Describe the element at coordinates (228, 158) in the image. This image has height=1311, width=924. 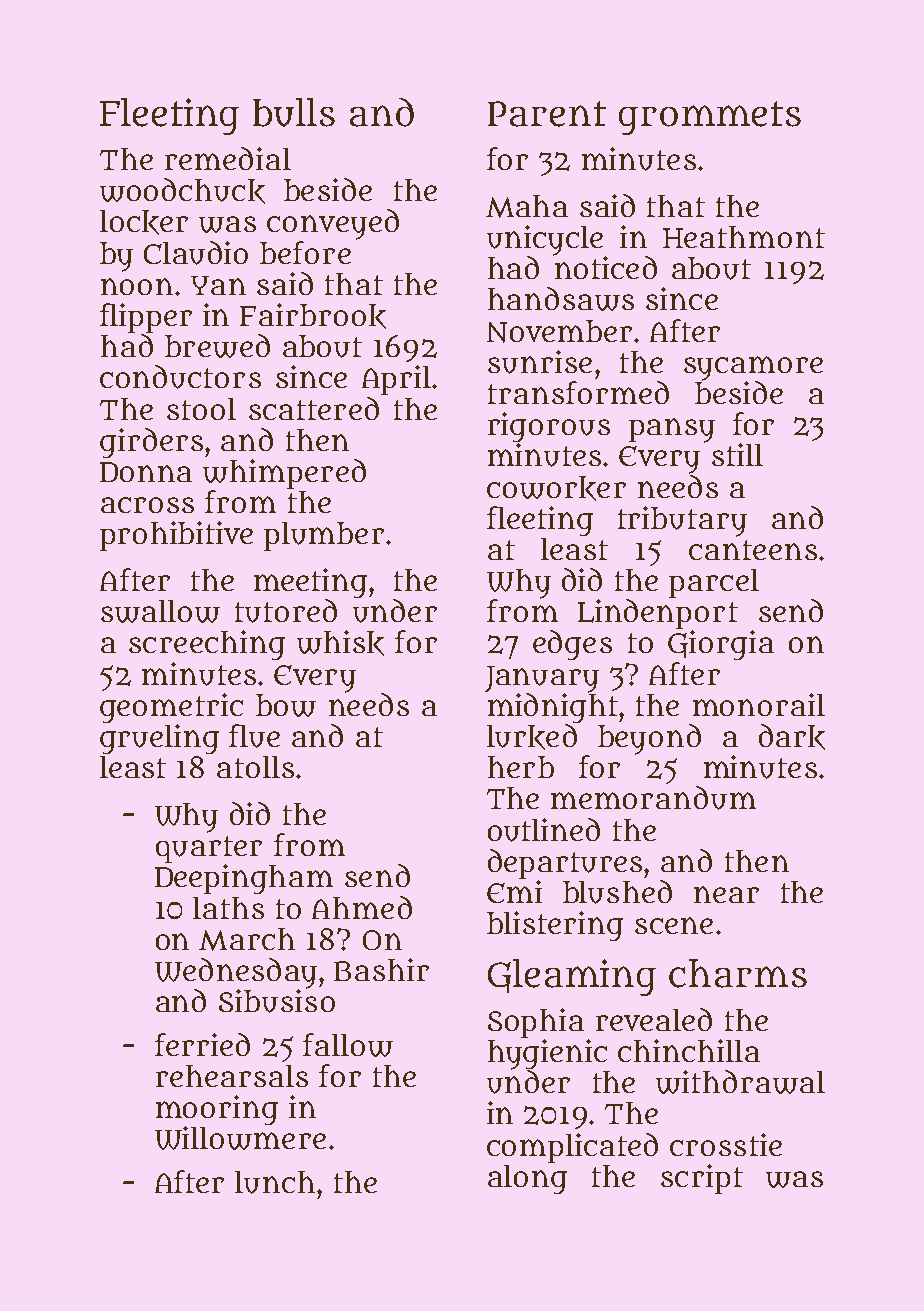
I see `remedial` at that location.
